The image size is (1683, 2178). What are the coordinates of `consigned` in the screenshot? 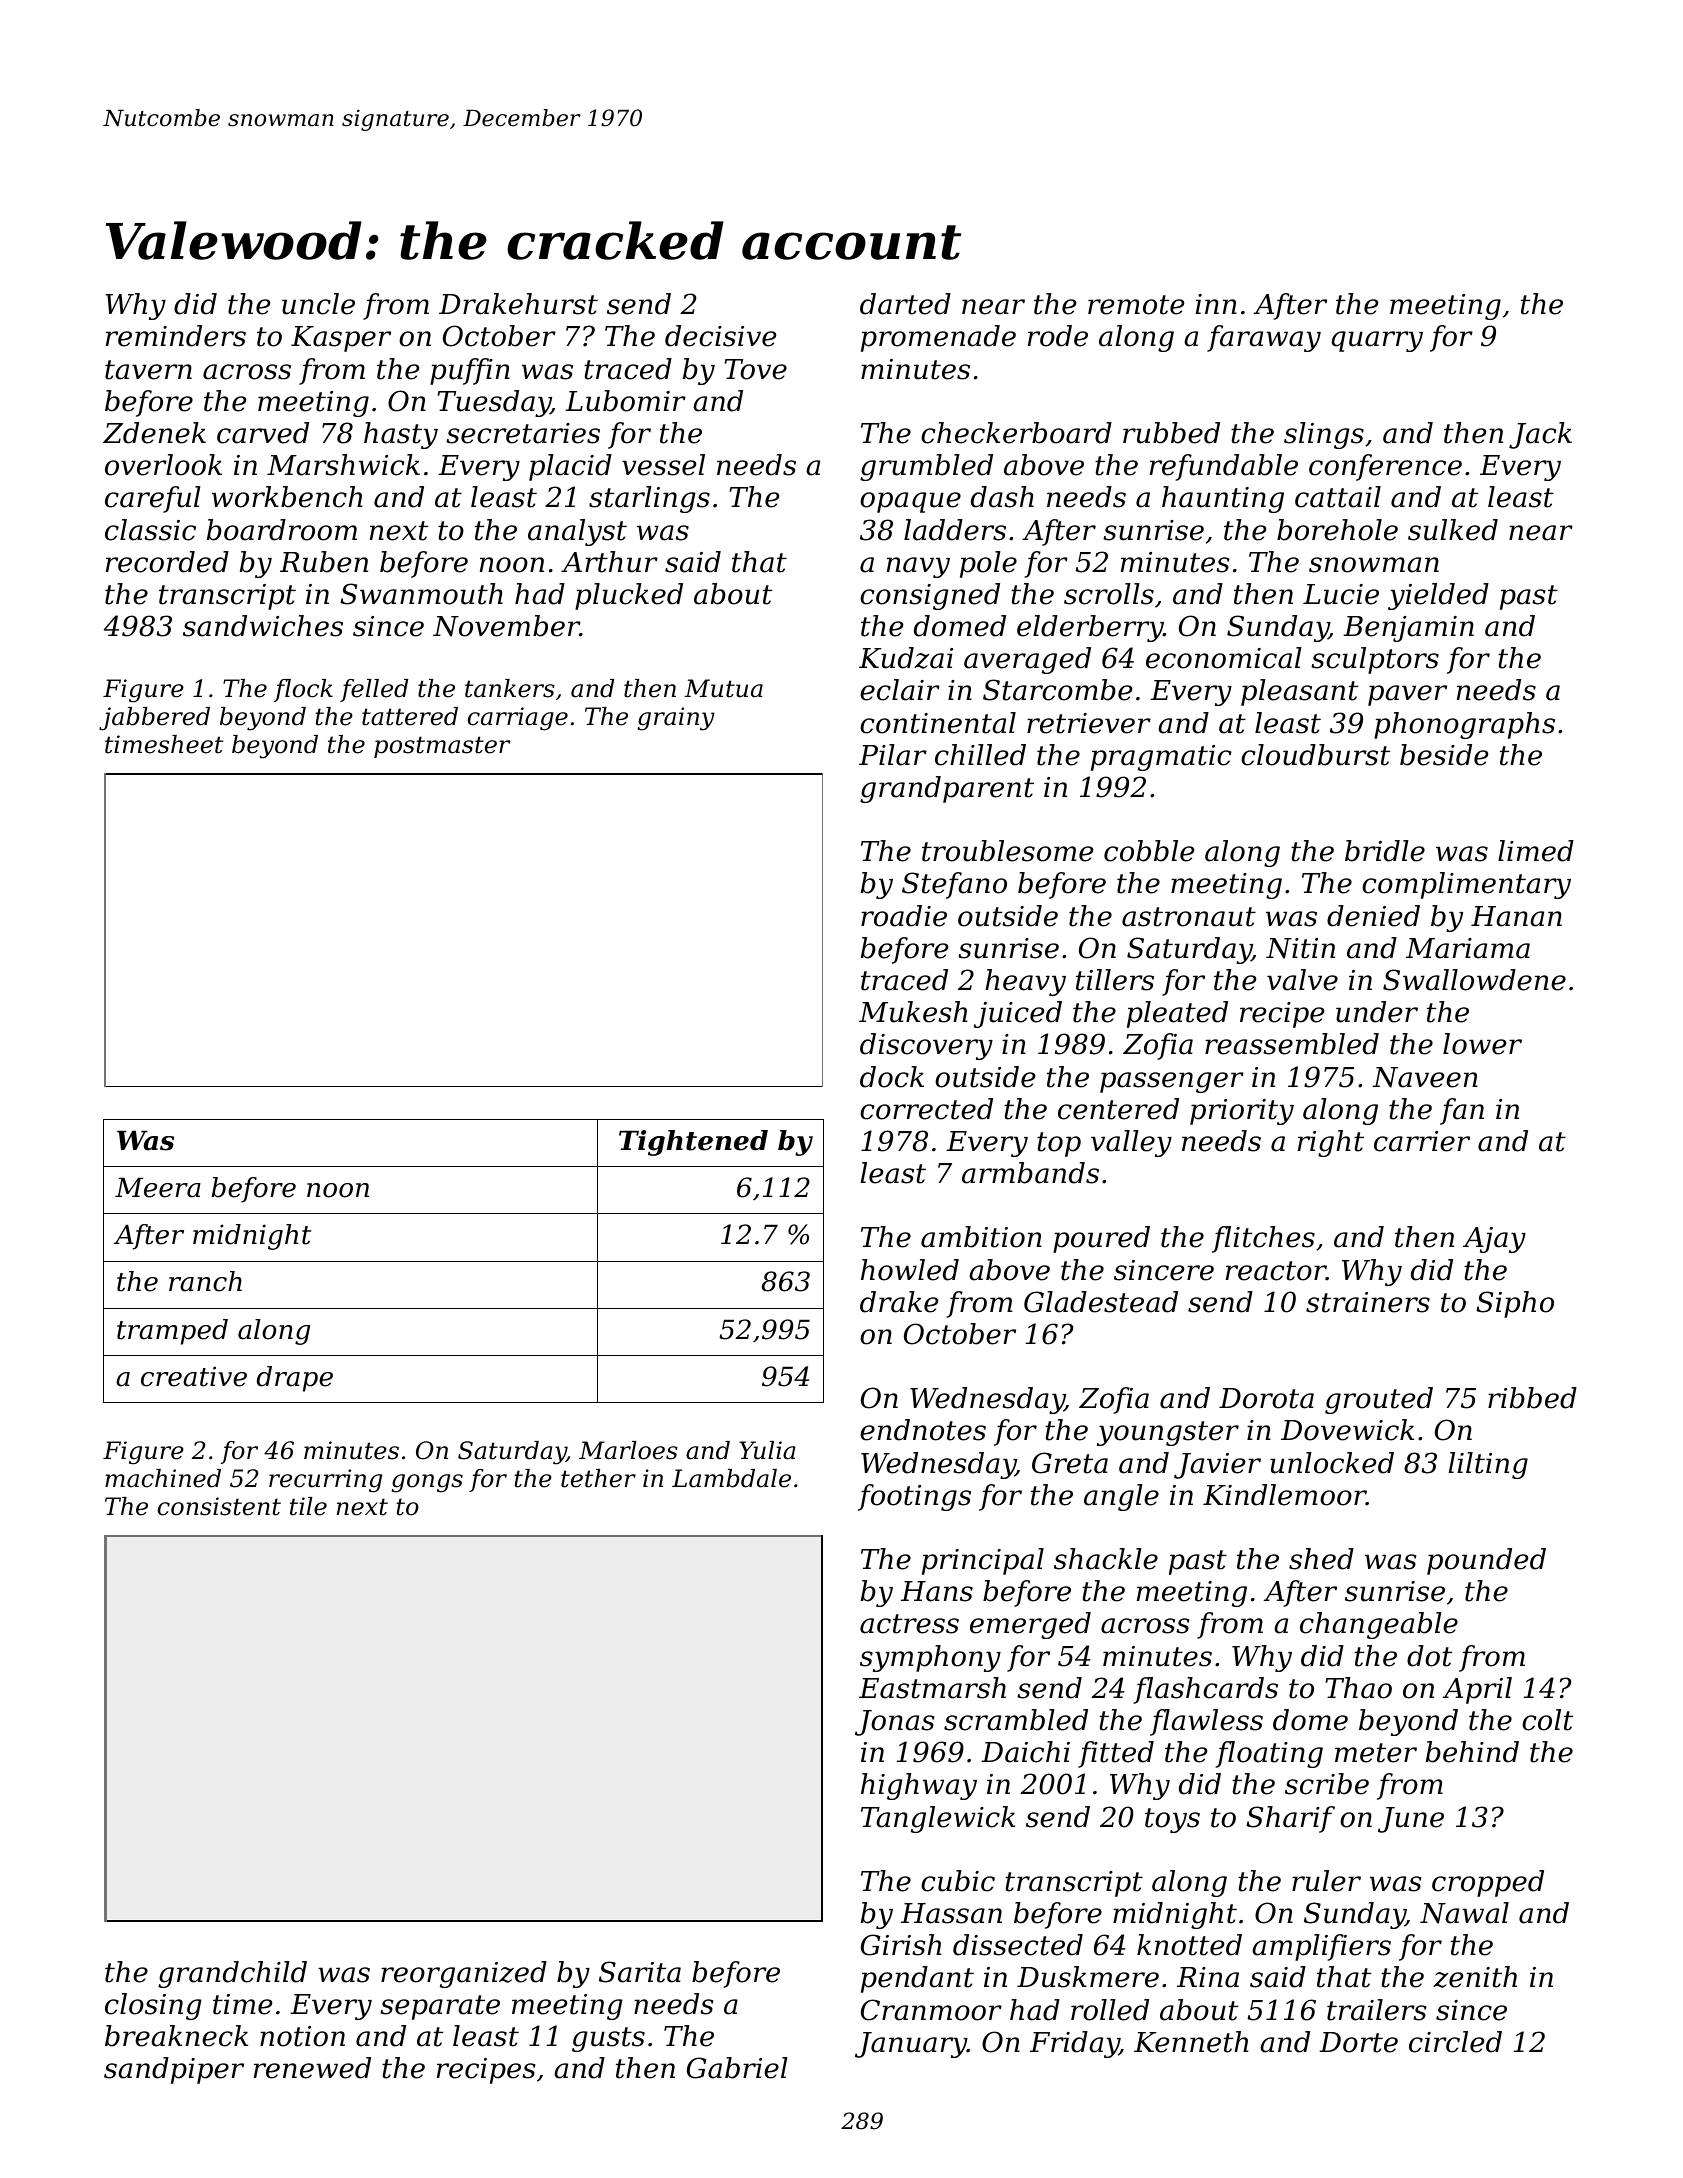 It's located at (930, 596).
